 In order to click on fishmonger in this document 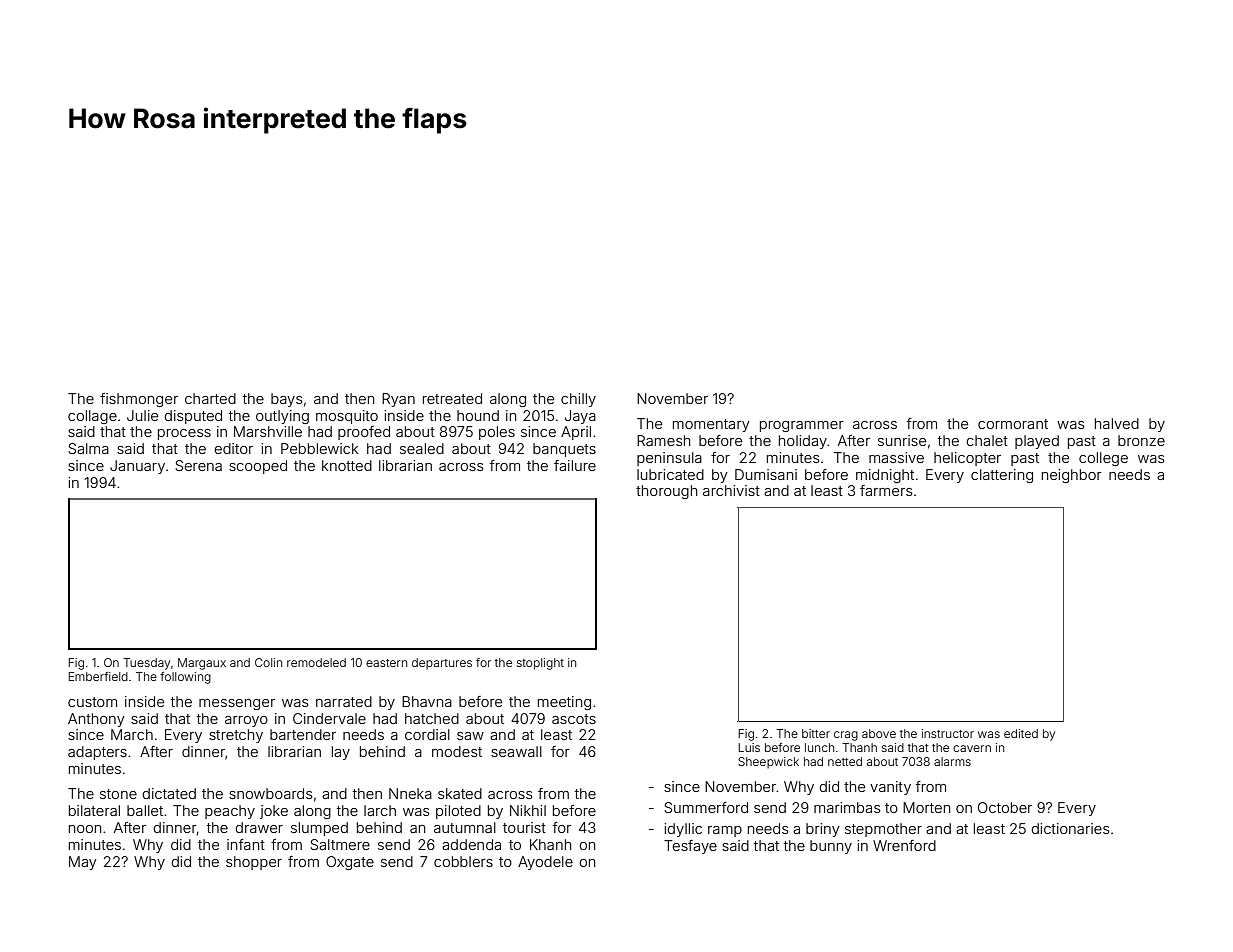, I will do `click(139, 400)`.
